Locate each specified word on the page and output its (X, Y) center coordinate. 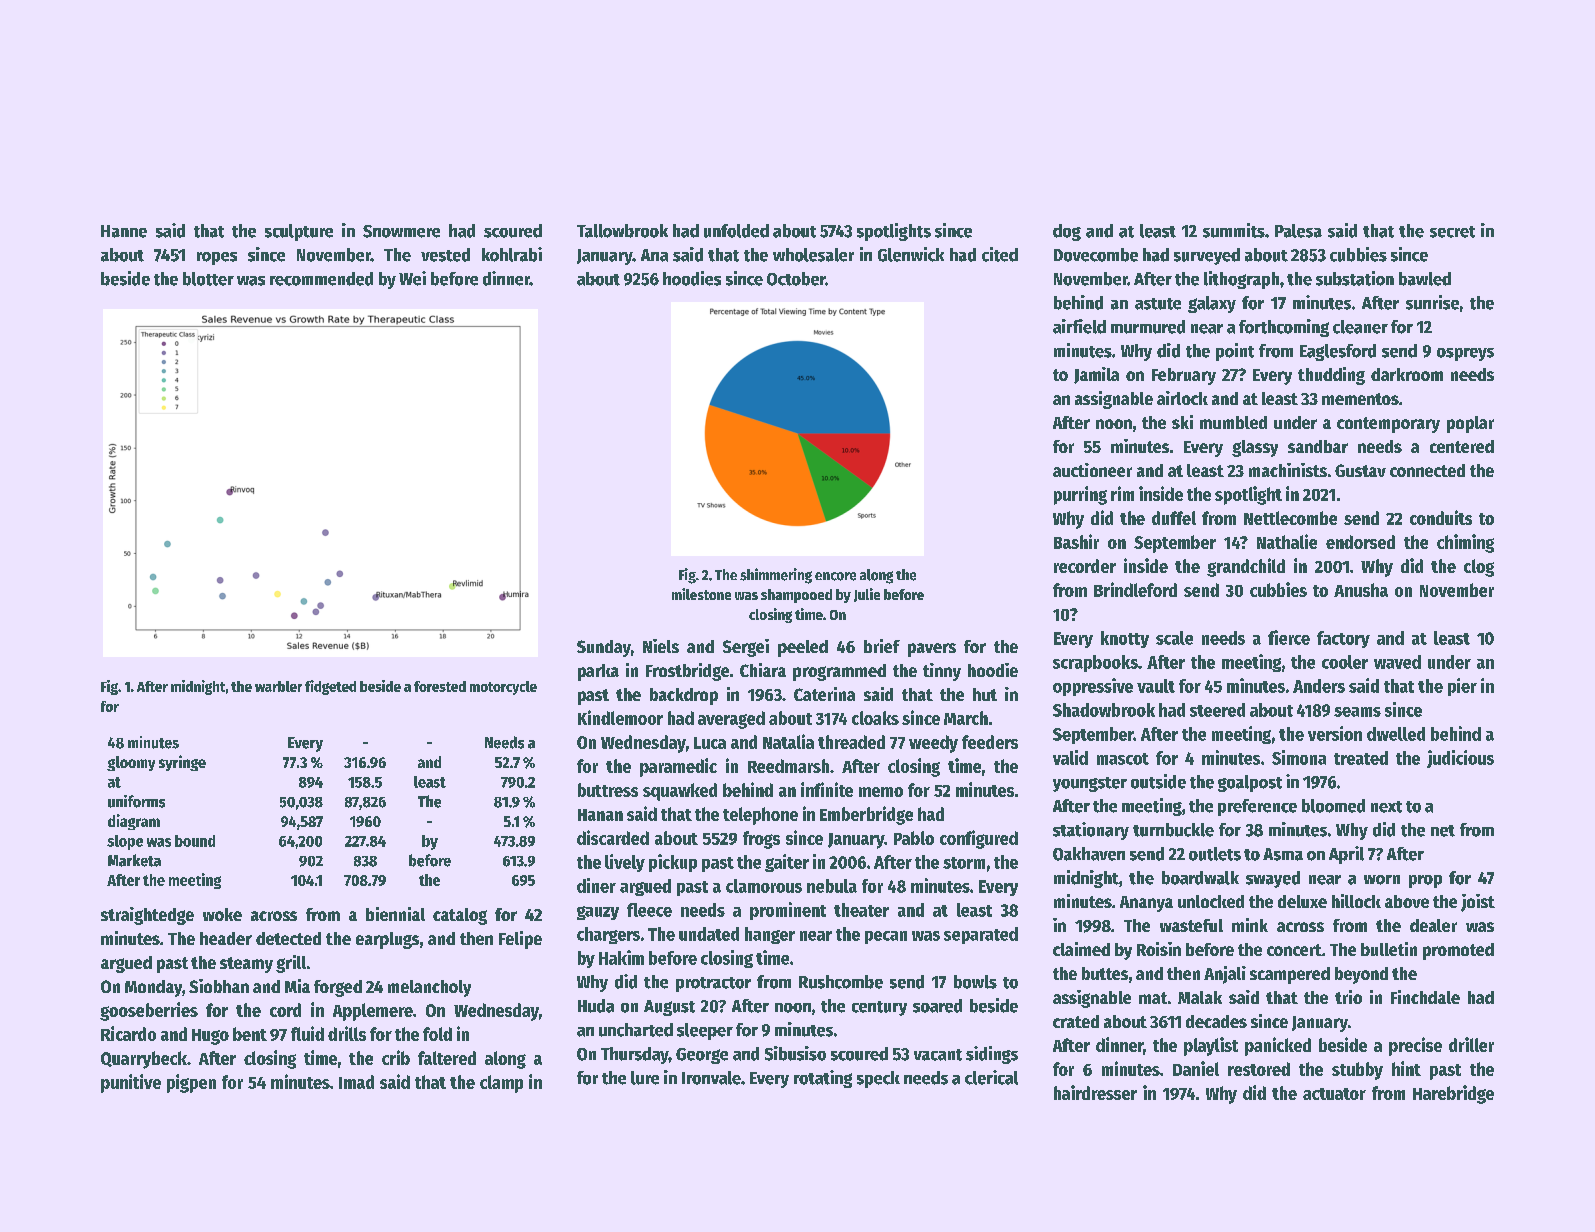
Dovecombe (1096, 255)
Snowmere (401, 231)
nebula (832, 886)
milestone (701, 594)
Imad (356, 1082)
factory (1343, 639)
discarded (613, 837)
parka (598, 672)
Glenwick (911, 254)
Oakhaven (1089, 854)
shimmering (776, 576)
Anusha (1361, 590)
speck (878, 1079)
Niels (661, 646)
